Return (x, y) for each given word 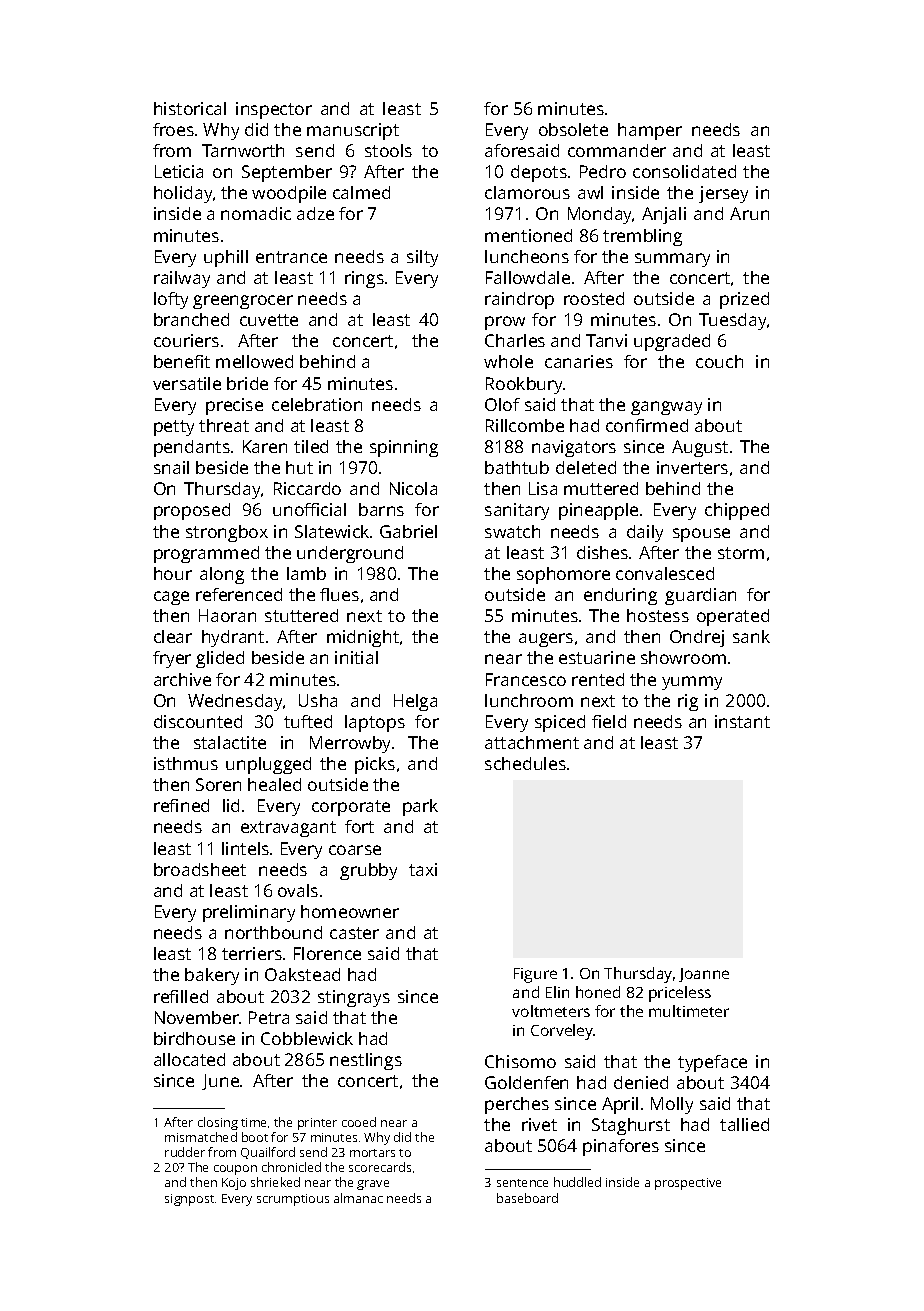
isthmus (186, 763)
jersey (723, 194)
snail (171, 467)
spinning (404, 448)
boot (255, 1137)
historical (190, 108)
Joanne (704, 975)
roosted (594, 298)
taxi (423, 869)
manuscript (353, 131)
